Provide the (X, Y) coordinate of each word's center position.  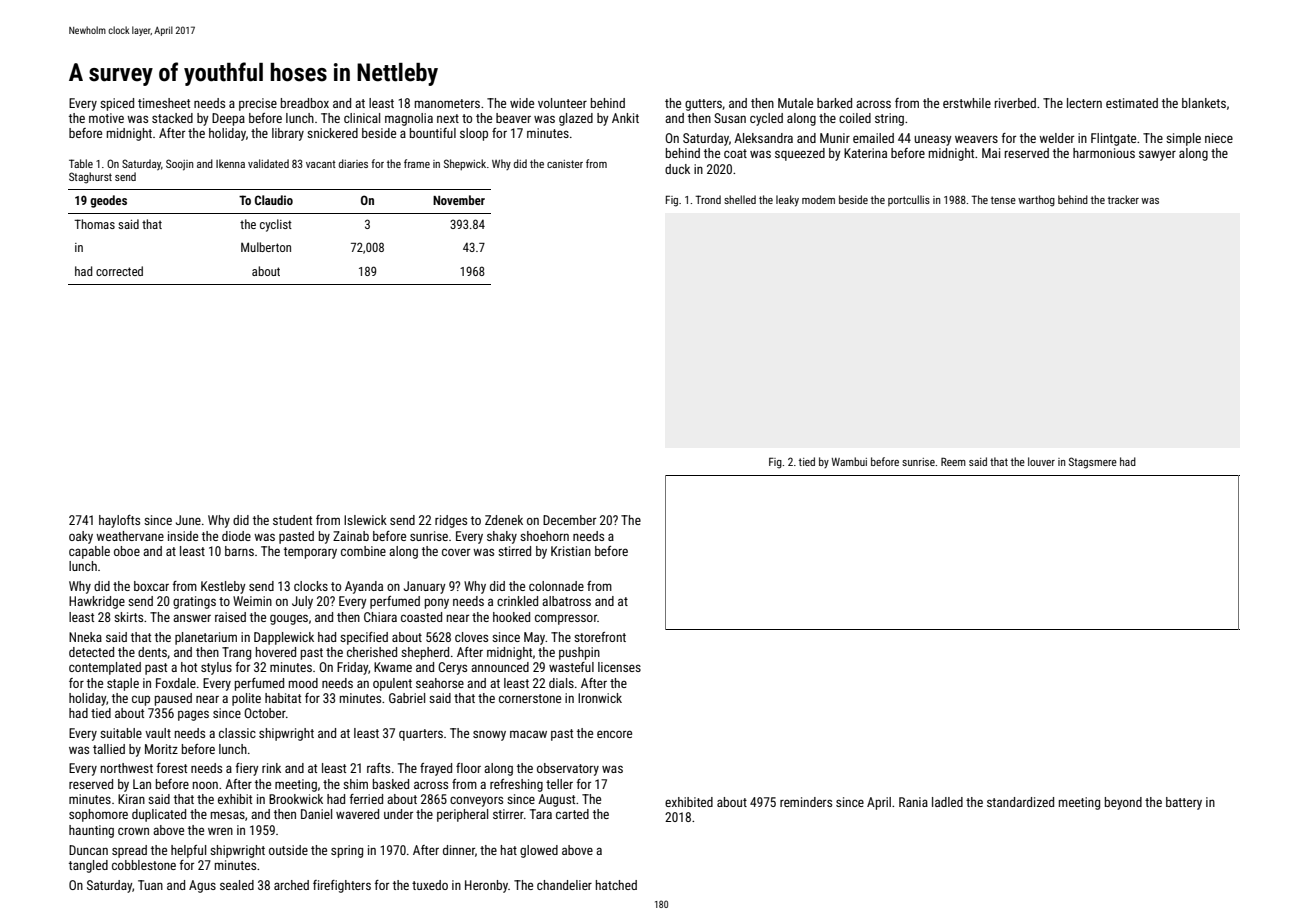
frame (417, 163)
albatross (566, 601)
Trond (708, 199)
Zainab (351, 536)
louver (1041, 461)
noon (205, 785)
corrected (119, 271)
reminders (806, 802)
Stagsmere (1093, 463)
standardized (1020, 802)
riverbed (1015, 103)
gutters (703, 105)
